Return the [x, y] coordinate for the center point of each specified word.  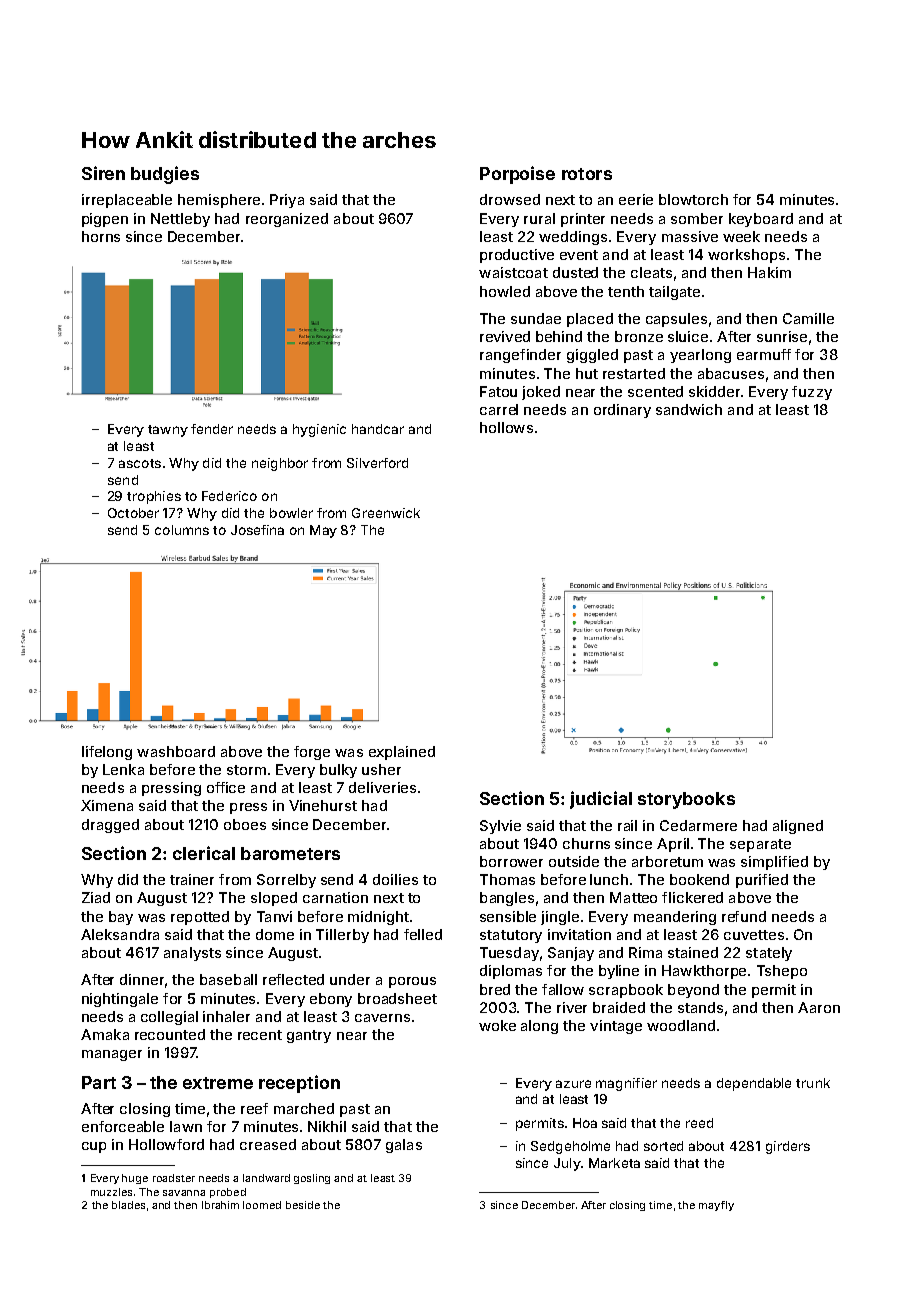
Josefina [257, 530]
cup [94, 1147]
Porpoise [517, 175]
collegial [169, 1018]
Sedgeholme [570, 1147]
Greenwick [386, 513]
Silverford [377, 463]
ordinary [622, 411]
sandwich [689, 409]
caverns [382, 1018]
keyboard [761, 220]
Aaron [819, 1007]
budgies [165, 175]
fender [212, 429]
